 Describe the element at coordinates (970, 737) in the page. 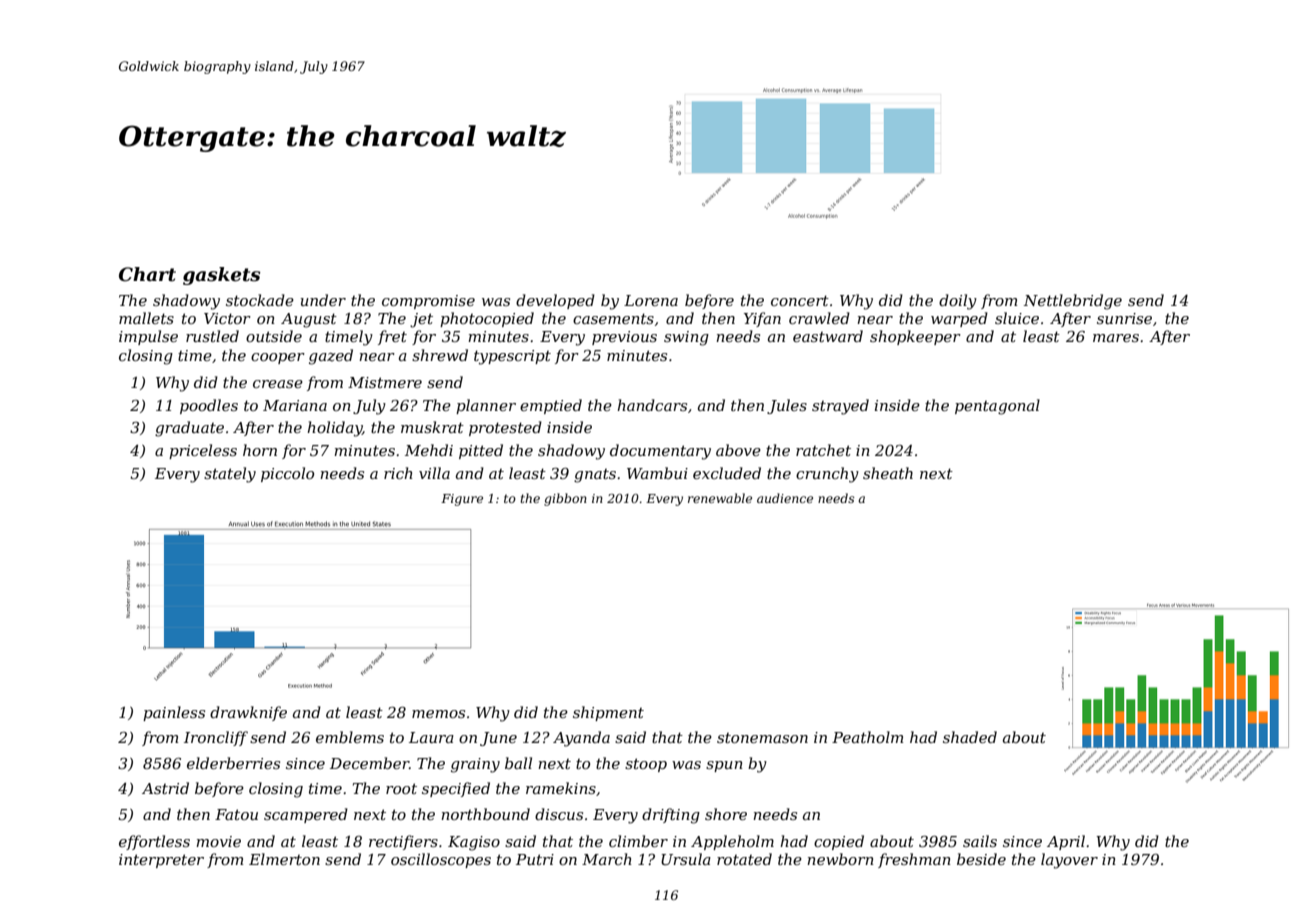

I see `shaded` at that location.
